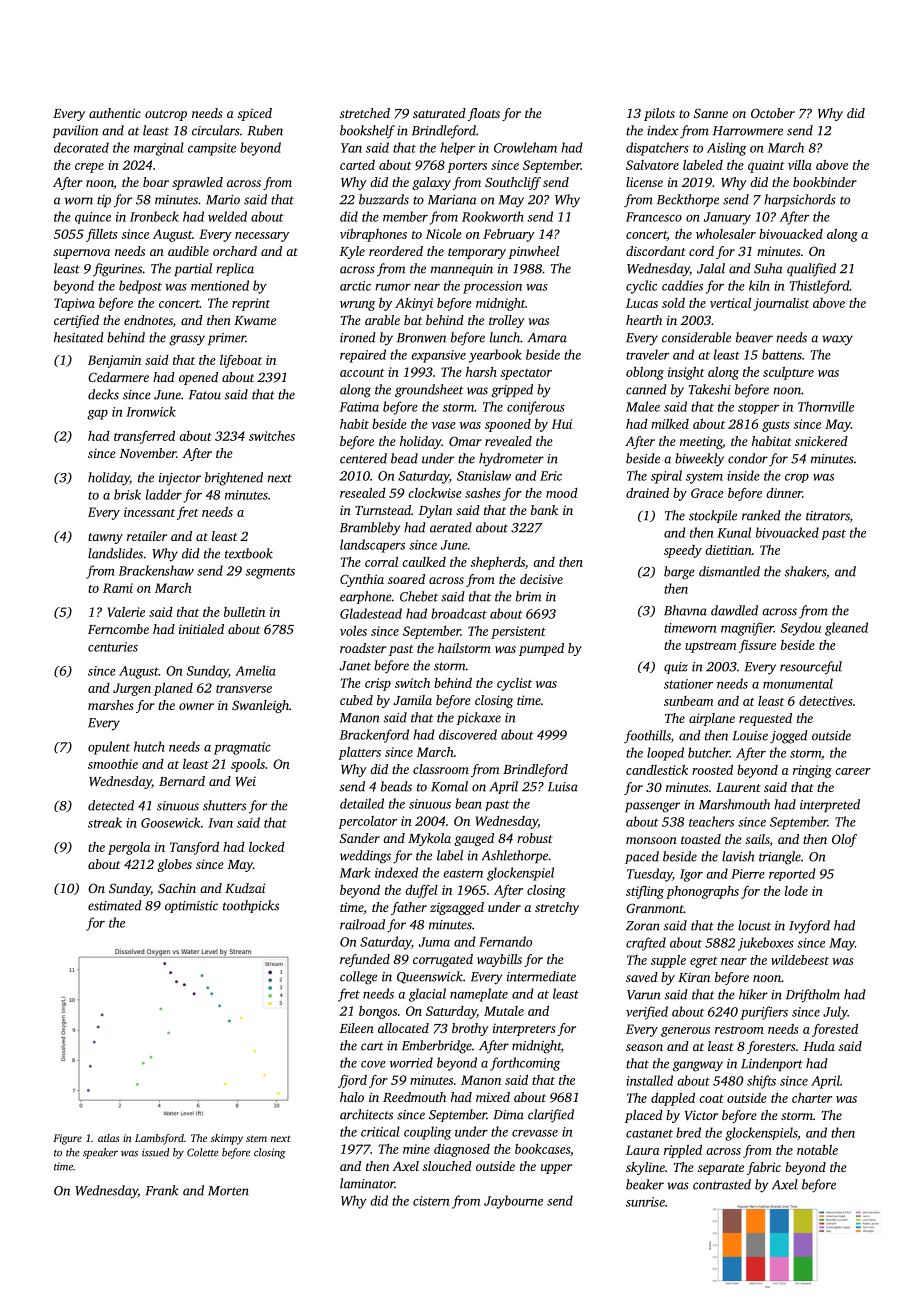 Image resolution: width=924 pixels, height=1308 pixels. What do you see at coordinates (817, 1150) in the screenshot?
I see `notable` at bounding box center [817, 1150].
